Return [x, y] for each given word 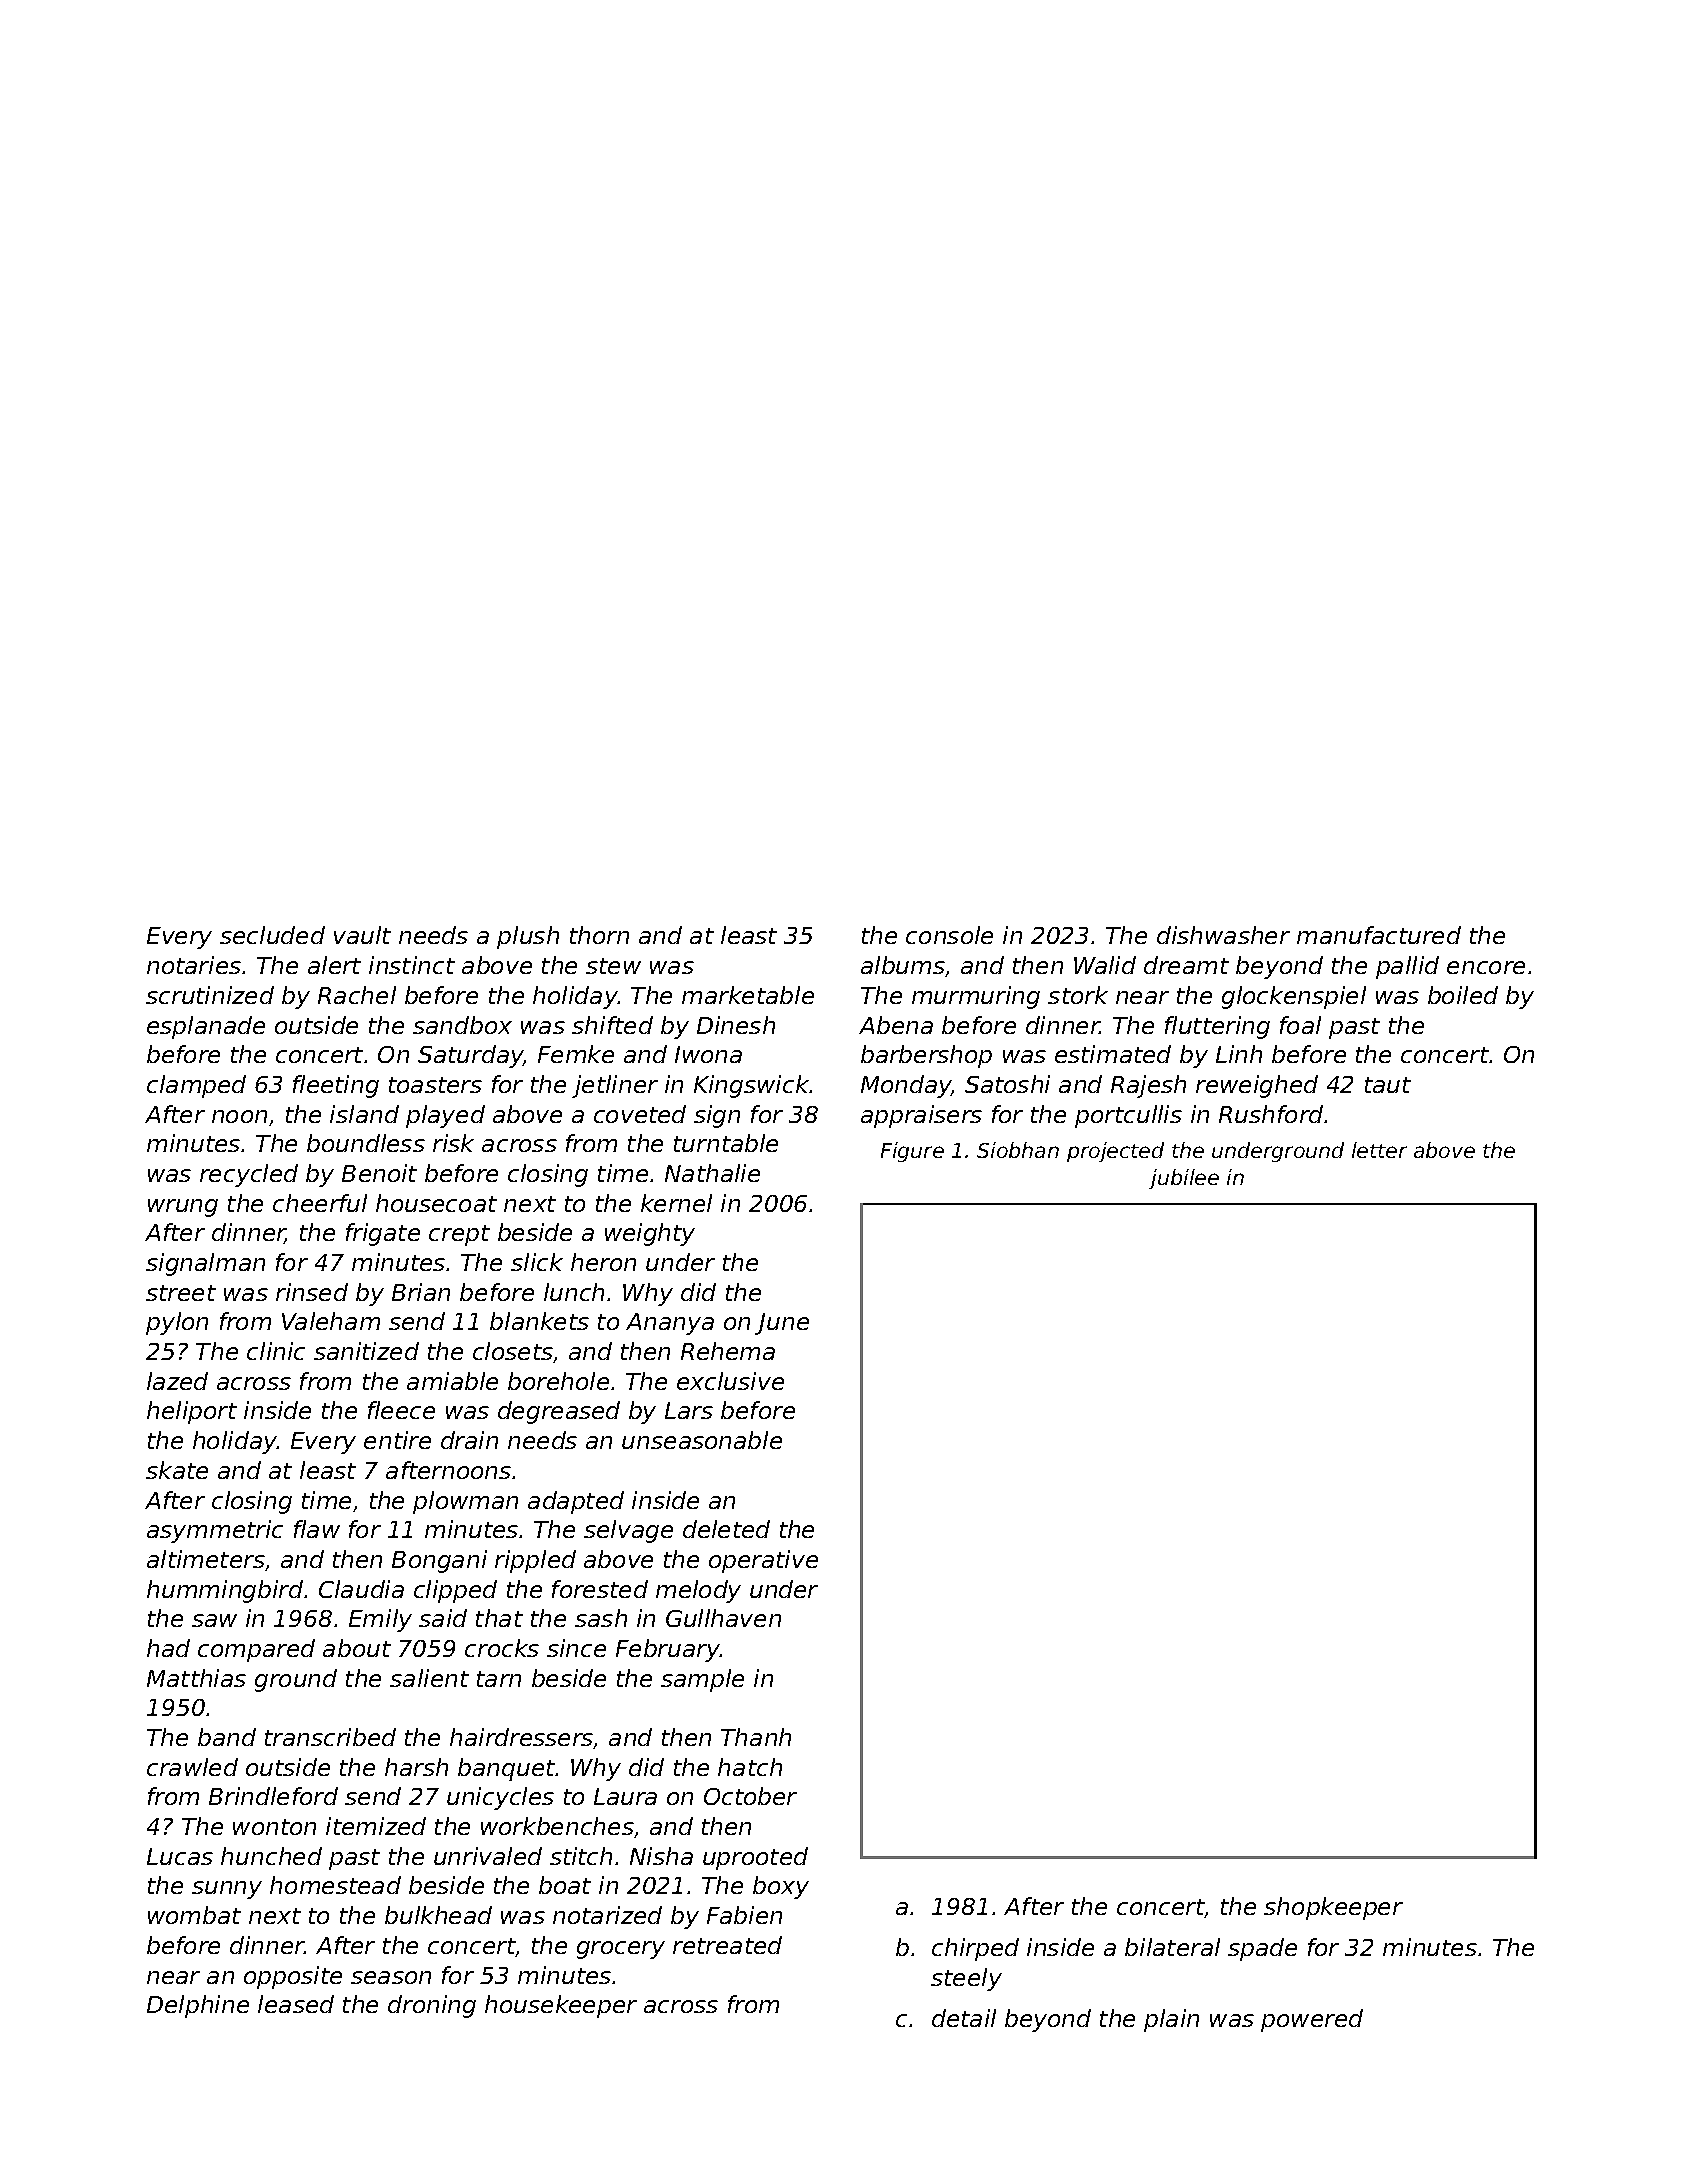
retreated [727, 1945]
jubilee [1184, 1179]
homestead [335, 1885]
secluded [272, 935]
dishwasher [1223, 935]
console [949, 935]
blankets [539, 1321]
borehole [558, 1381]
